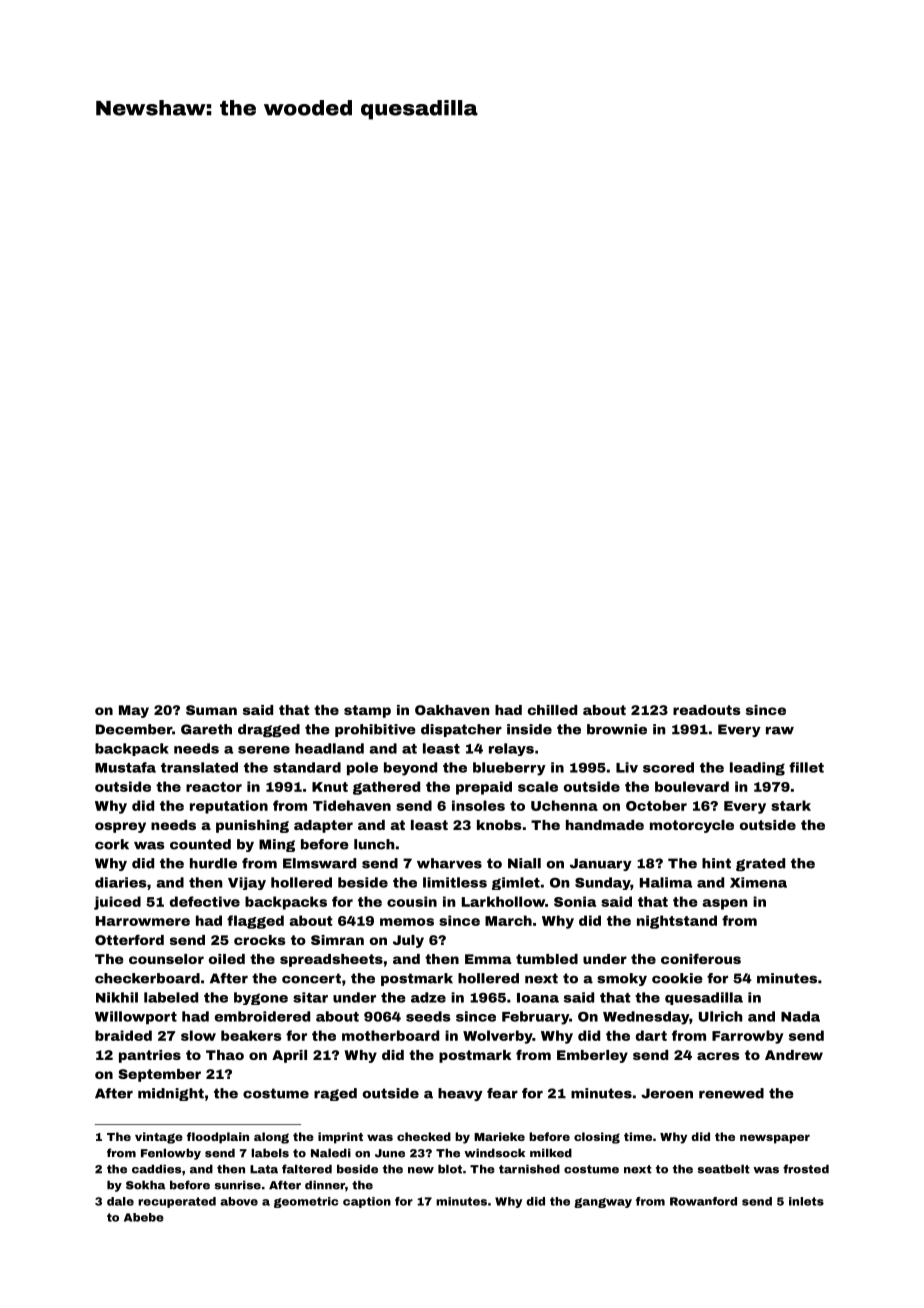 This image has height=1308, width=924. Describe the element at coordinates (206, 729) in the image. I see `Gareth` at that location.
